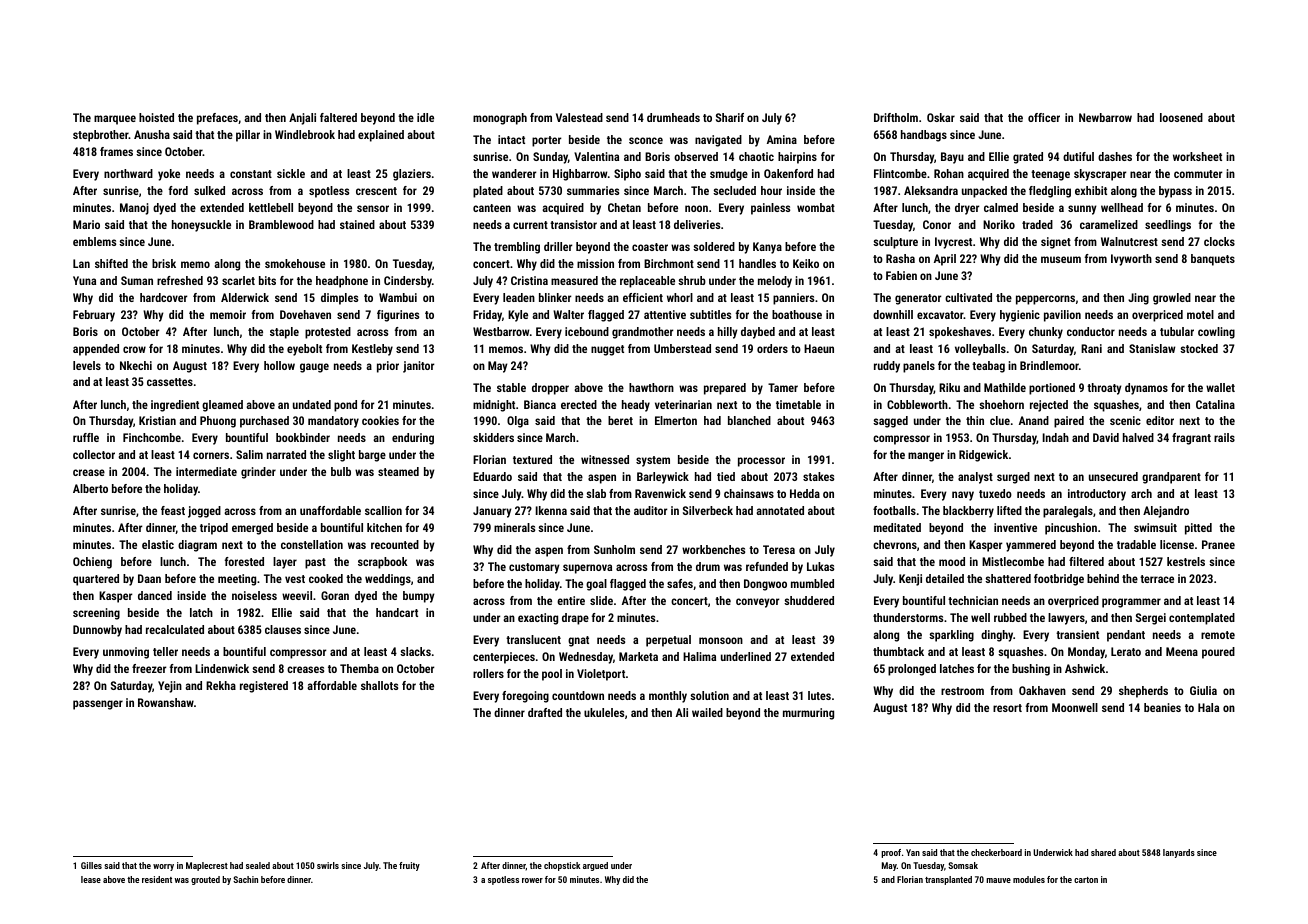 This image has height=924, width=1308. Describe the element at coordinates (579, 117) in the image. I see `Valestead` at that location.
